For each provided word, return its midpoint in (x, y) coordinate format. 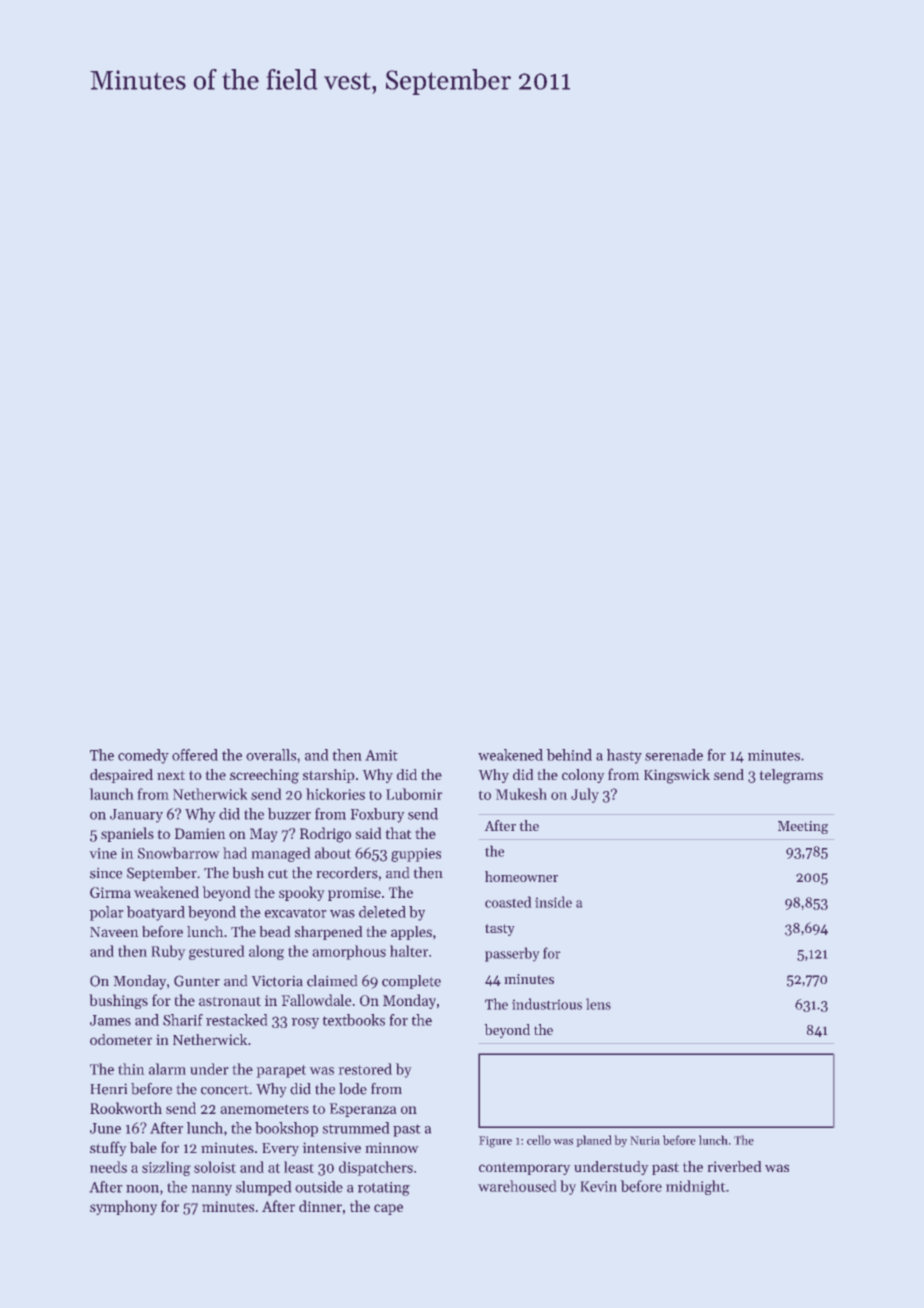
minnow (392, 1148)
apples (411, 933)
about (333, 853)
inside (553, 902)
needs (108, 1167)
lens (598, 1004)
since (106, 873)
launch (111, 794)
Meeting (803, 827)
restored (365, 1069)
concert (225, 1090)
